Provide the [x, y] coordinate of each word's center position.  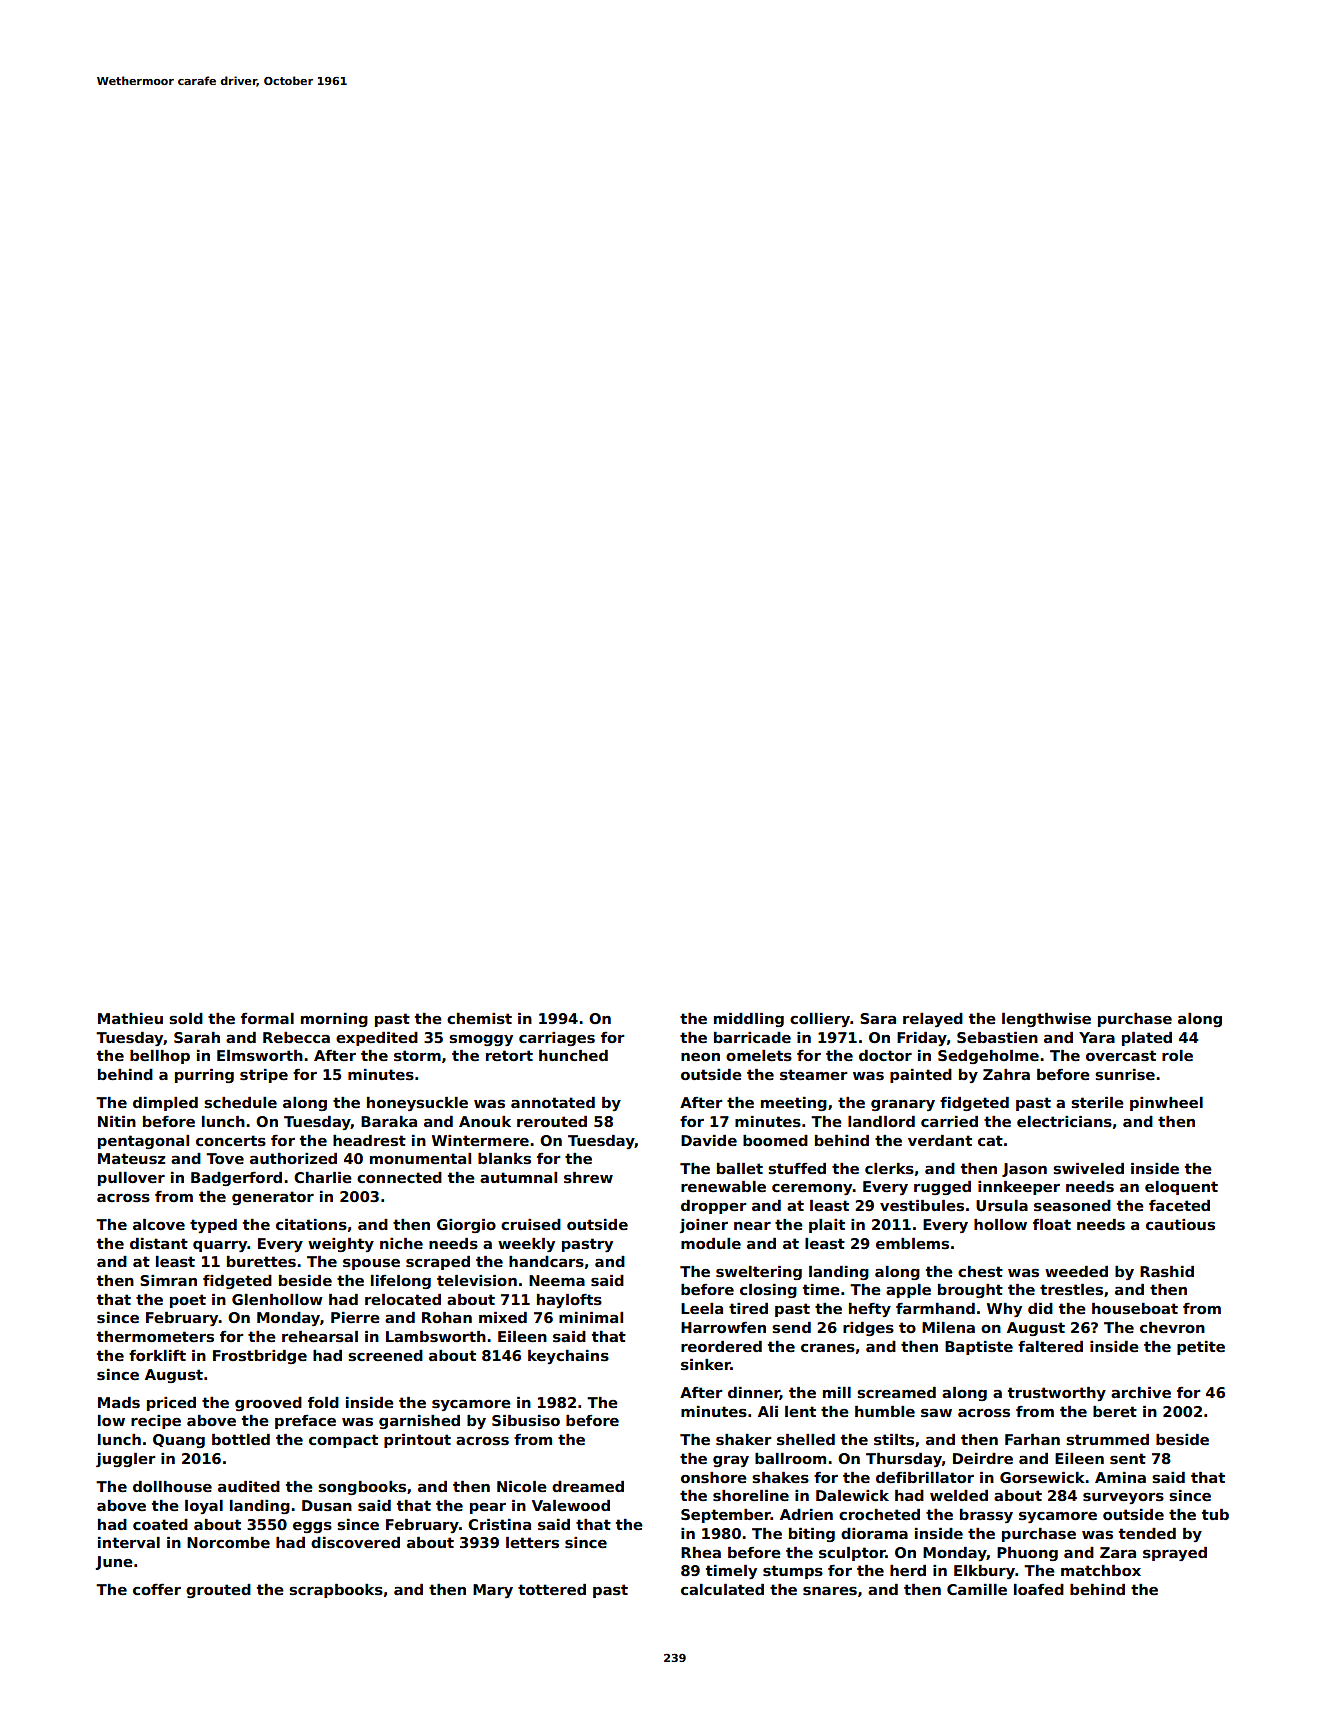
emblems [912, 1243]
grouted [218, 1591]
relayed [933, 1020]
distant [159, 1243]
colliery [820, 1020]
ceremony [812, 1189]
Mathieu [130, 1018]
